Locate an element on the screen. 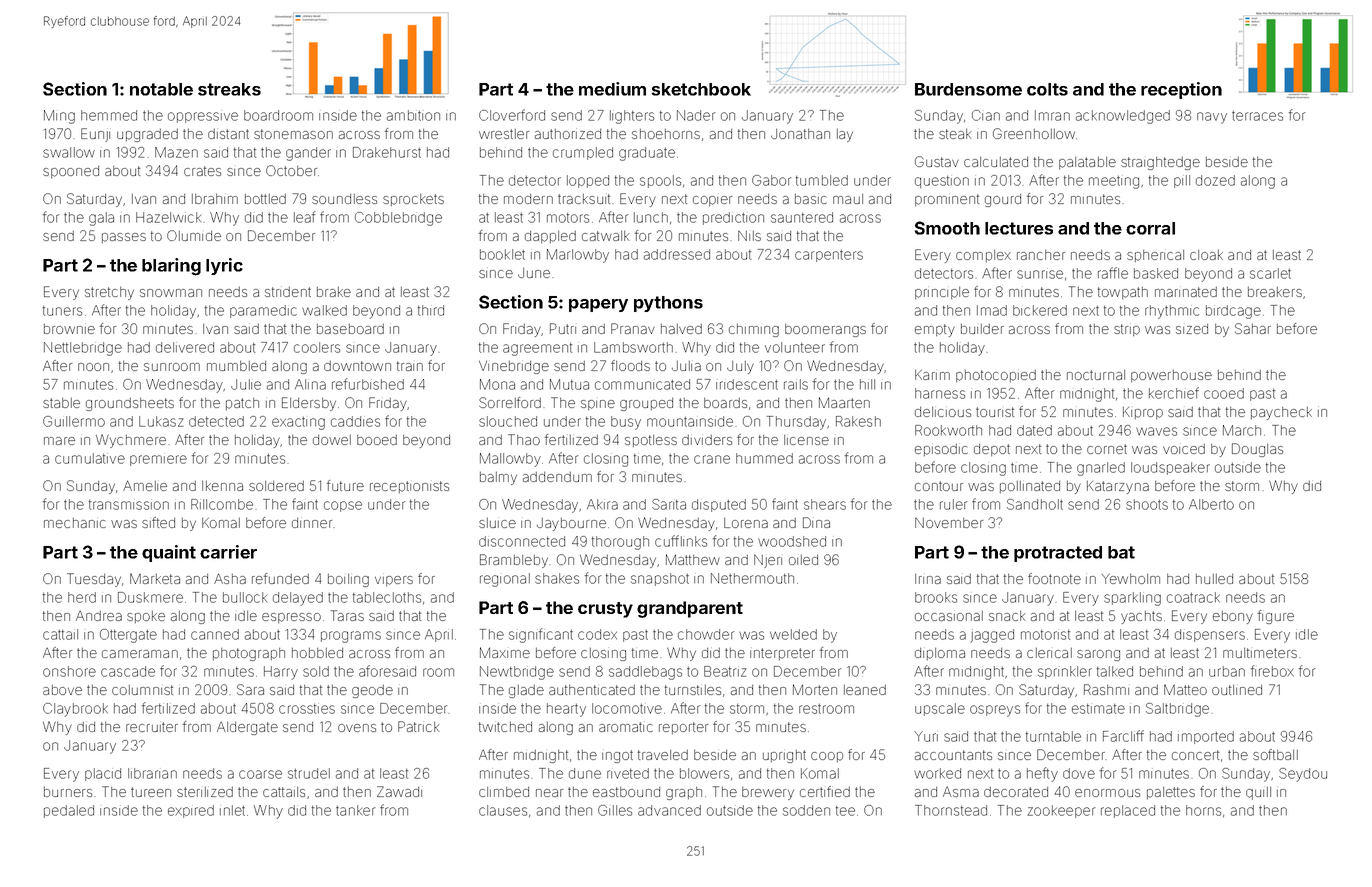  notable is located at coordinates (161, 89).
